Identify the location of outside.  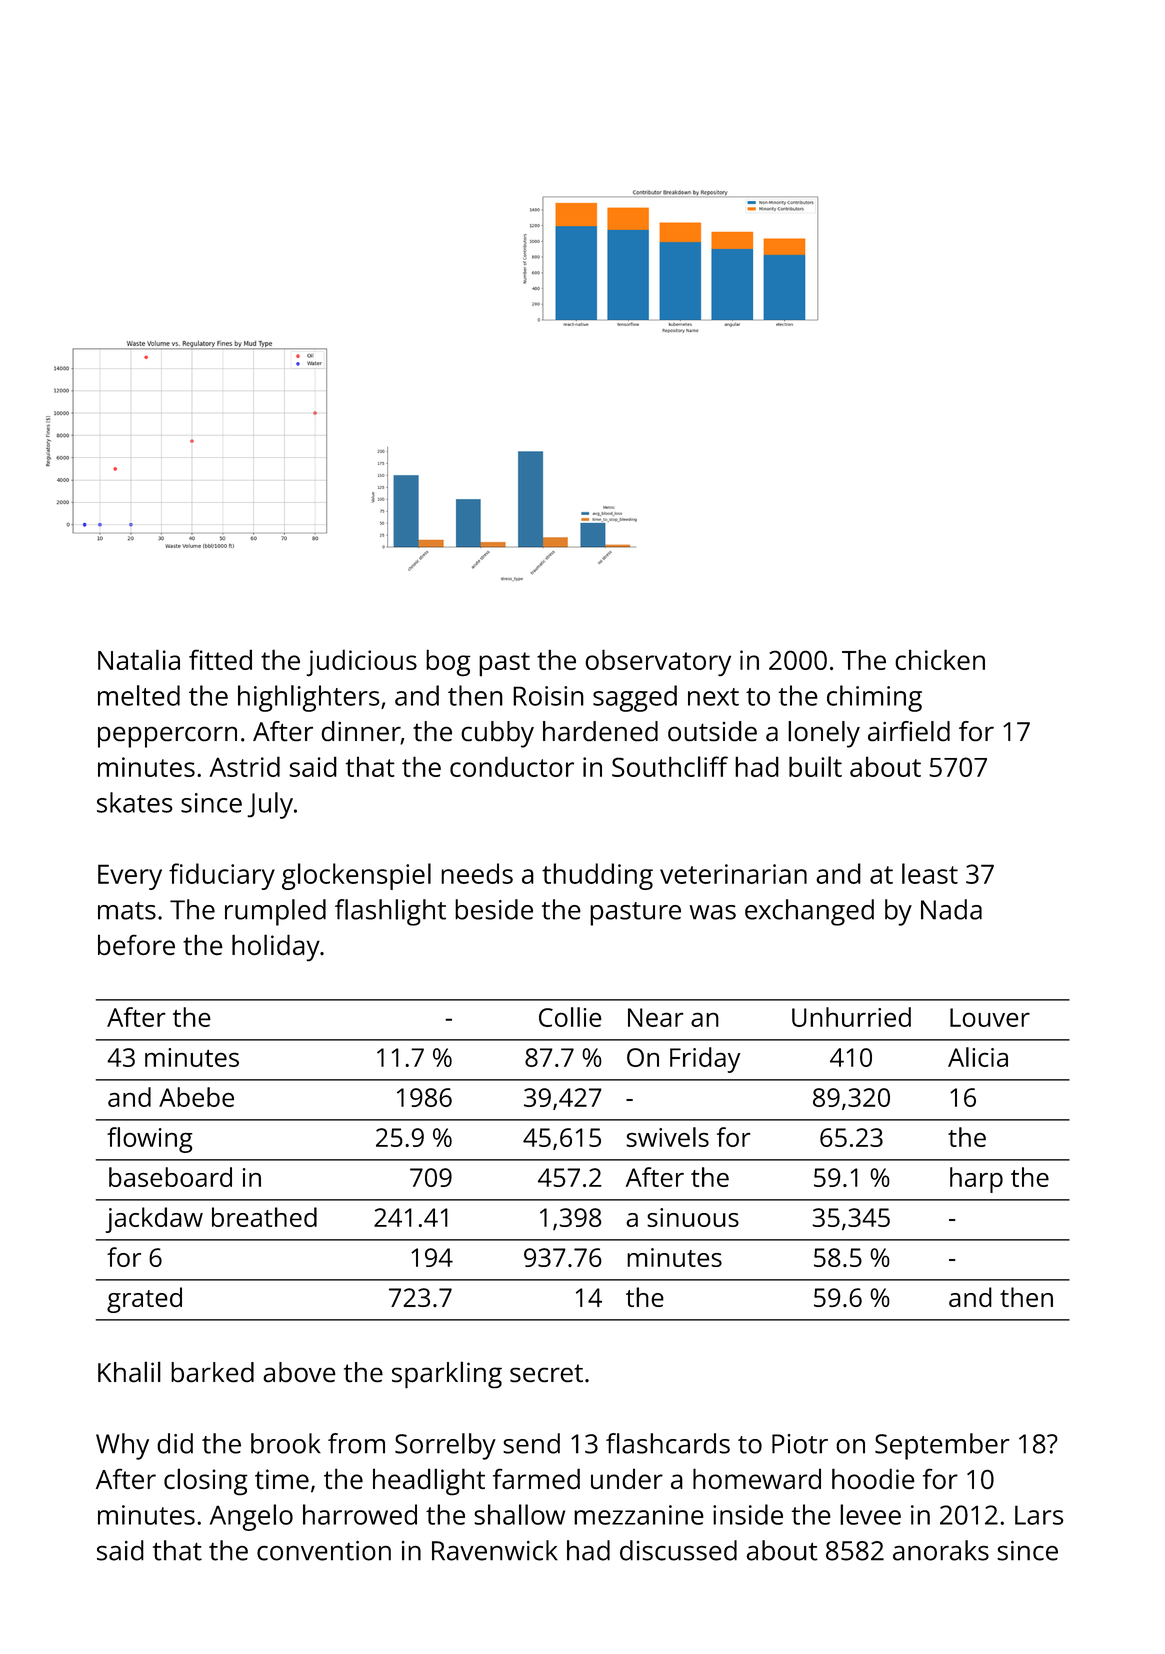
(712, 731).
